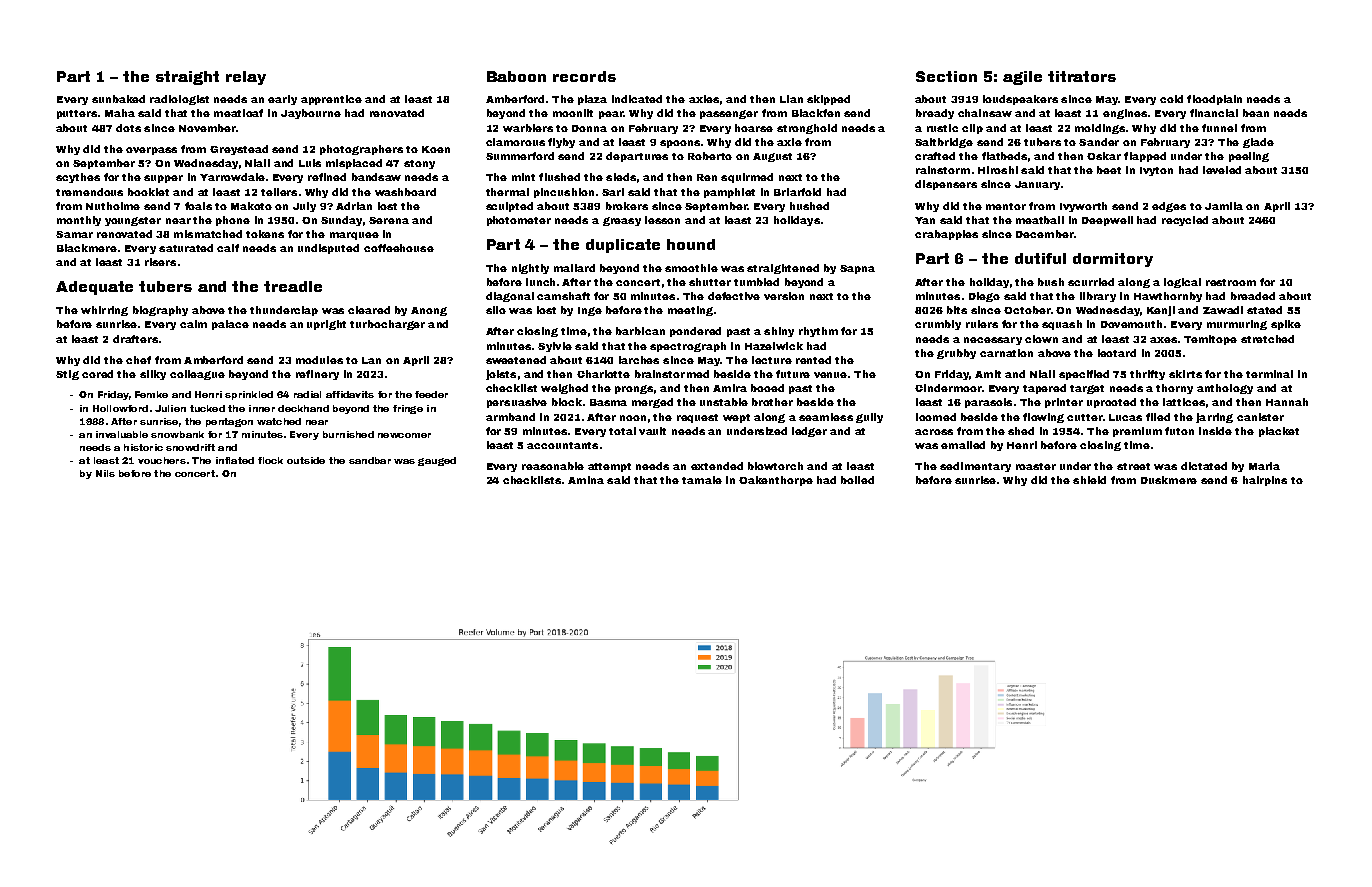 The image size is (1372, 887). Describe the element at coordinates (530, 269) in the screenshot. I see `nightly` at that location.
